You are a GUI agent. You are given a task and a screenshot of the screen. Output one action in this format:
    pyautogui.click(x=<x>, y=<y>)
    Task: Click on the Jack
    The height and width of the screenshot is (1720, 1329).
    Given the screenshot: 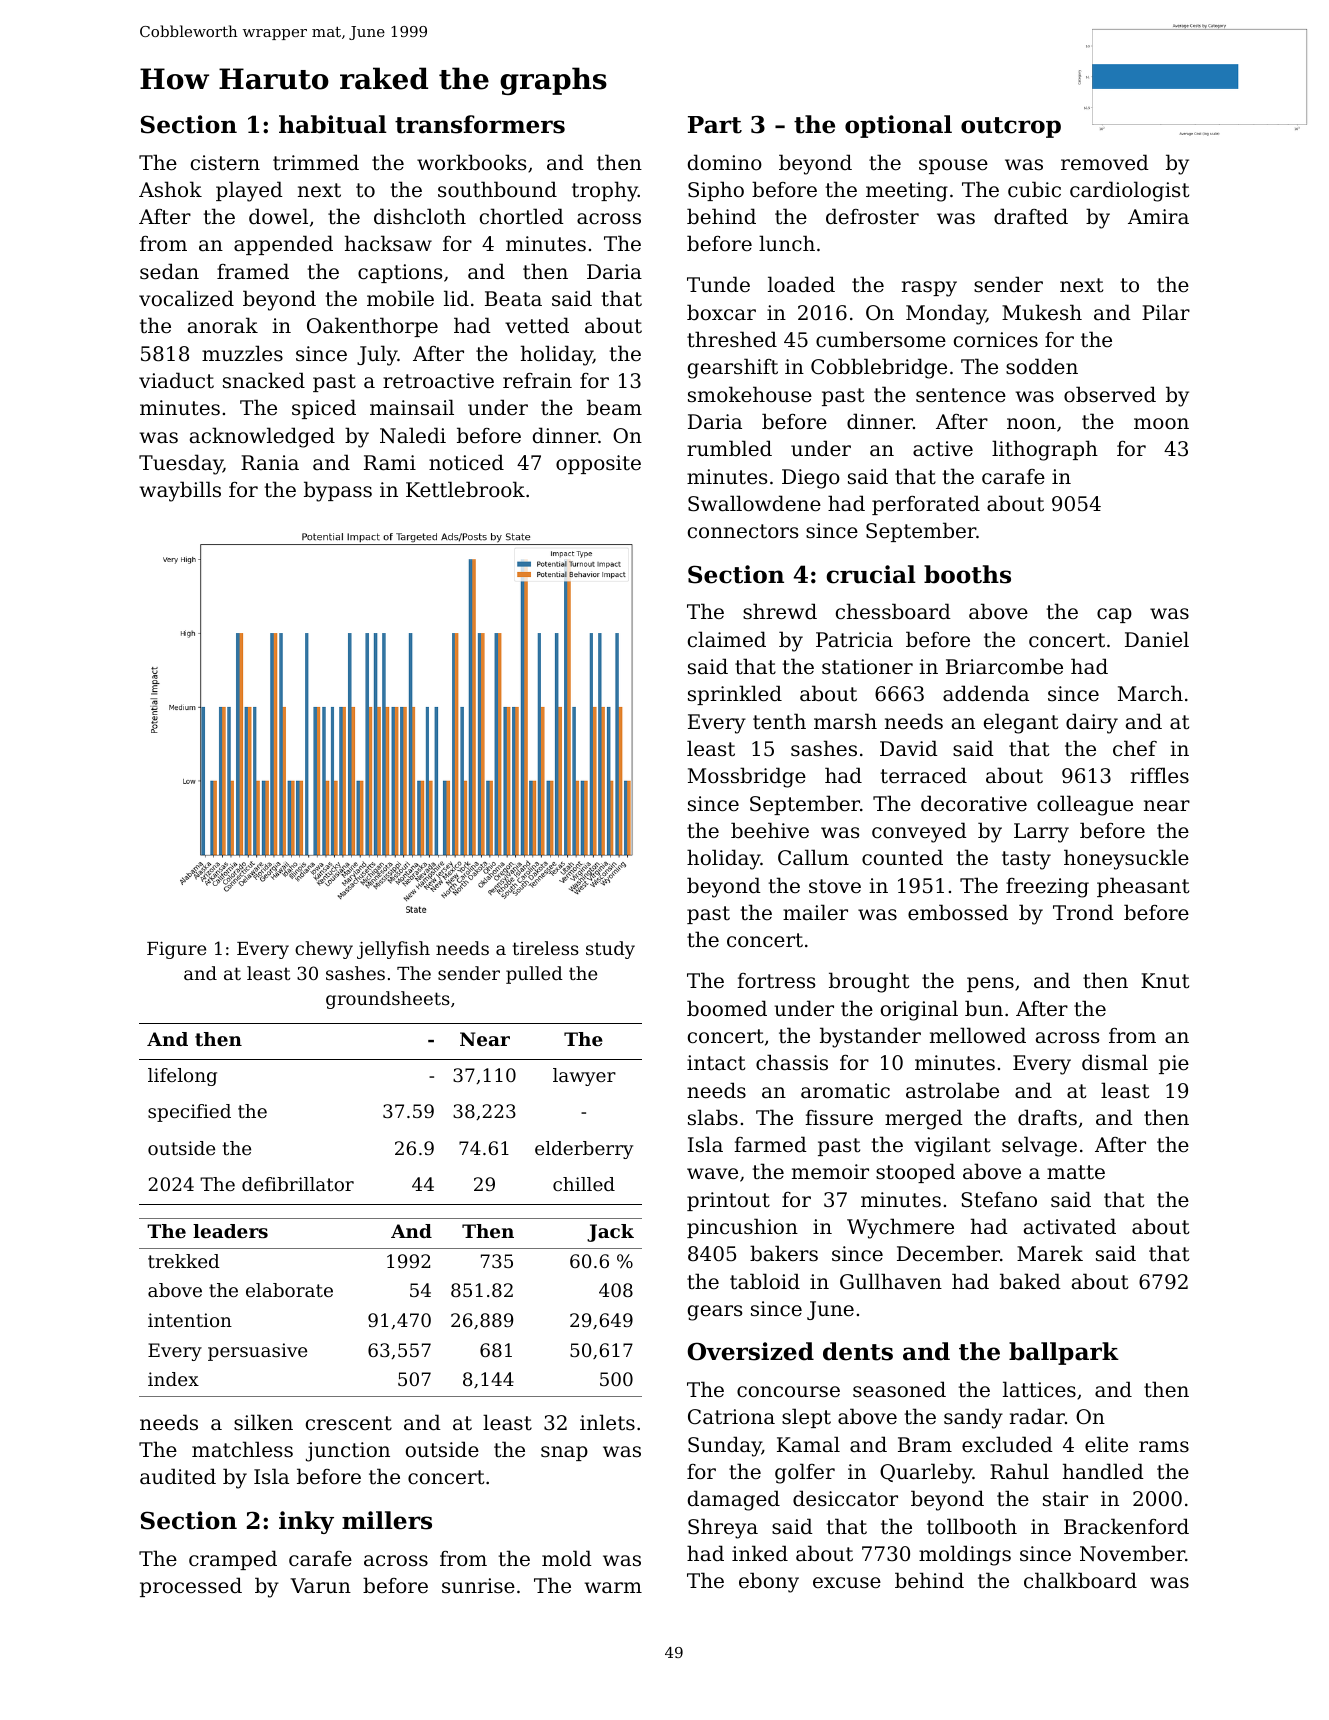 What is the action you would take?
    pyautogui.click(x=610, y=1233)
